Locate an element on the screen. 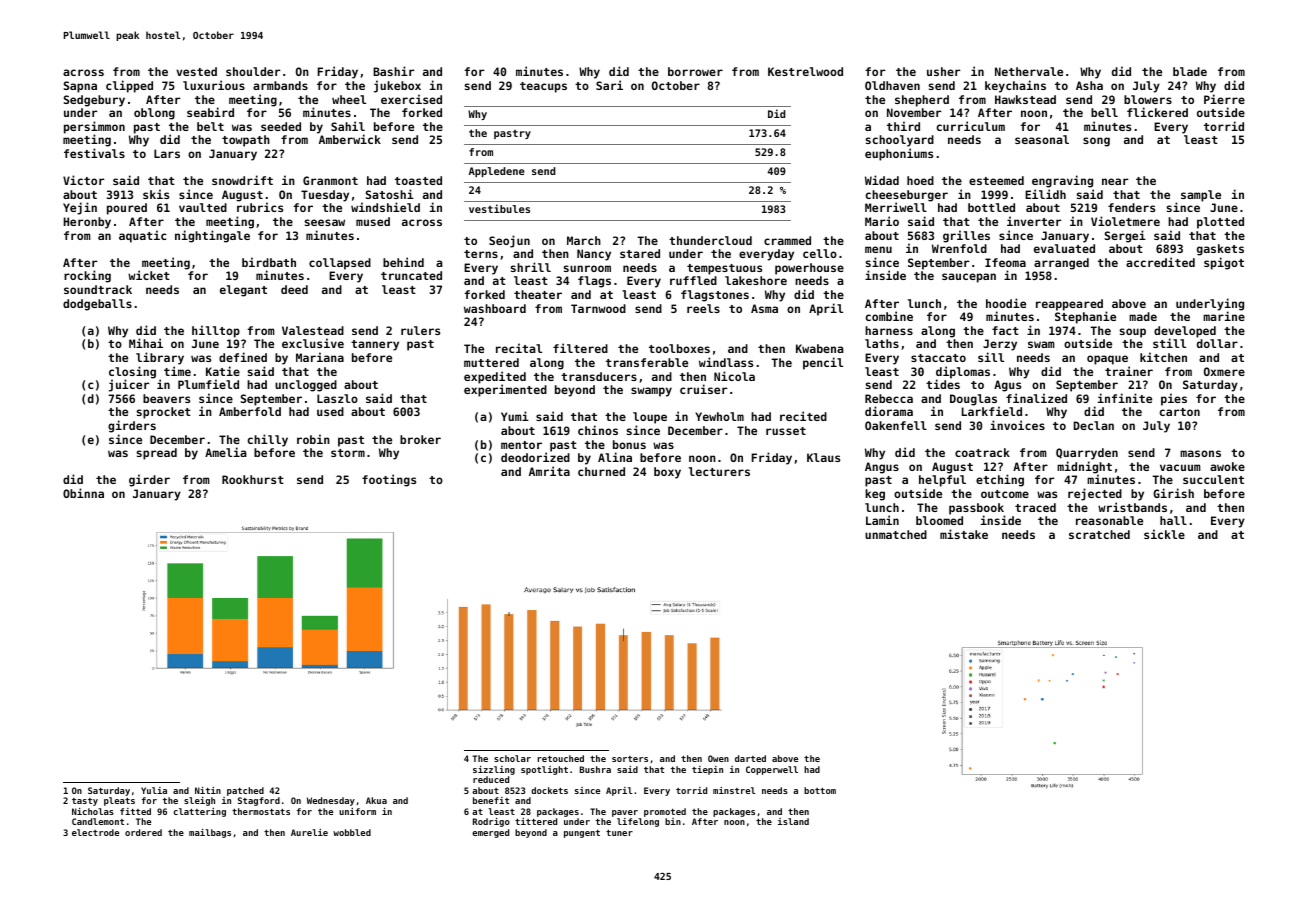 This screenshot has height=924, width=1308. Seojun is located at coordinates (509, 241).
